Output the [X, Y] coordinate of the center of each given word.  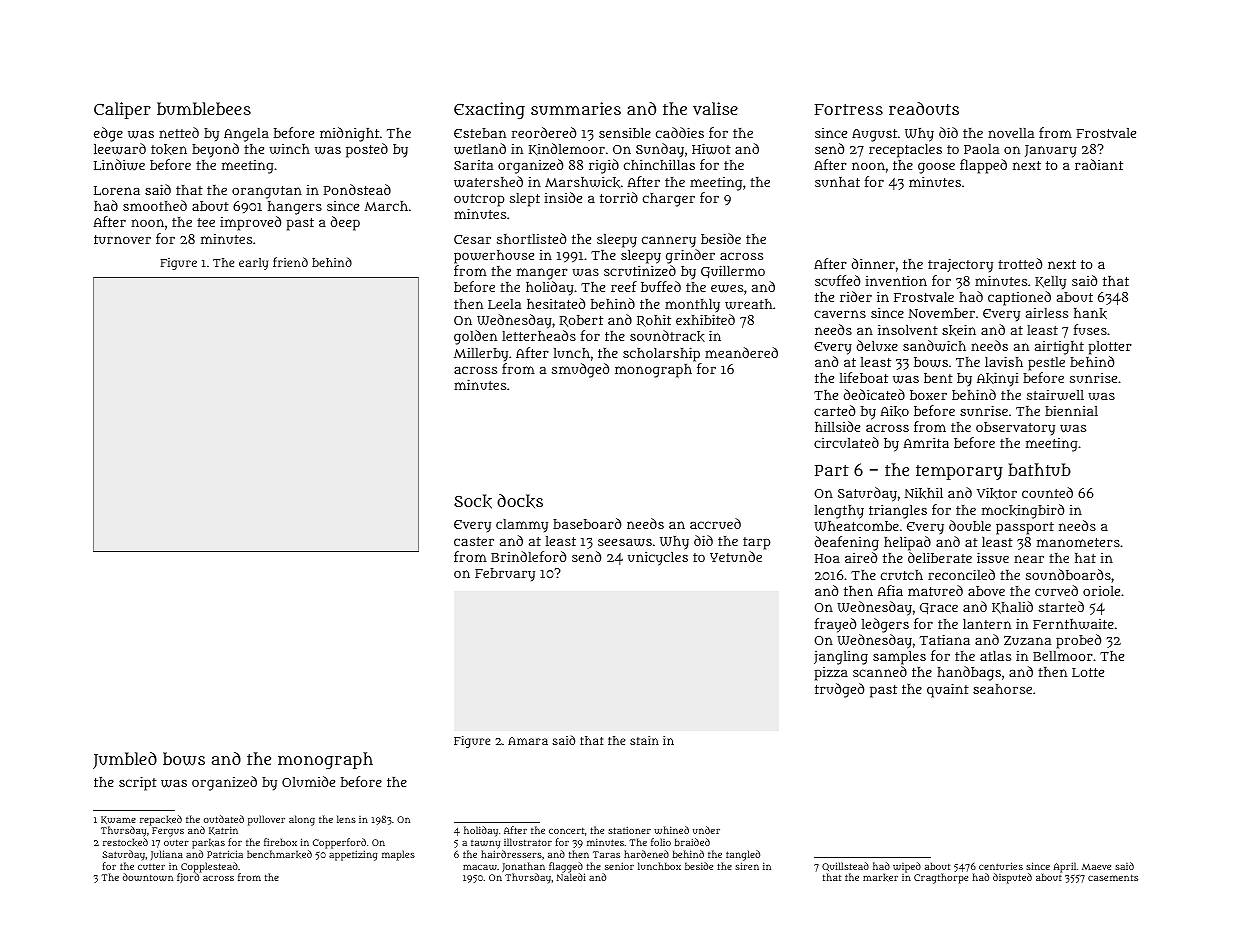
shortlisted [531, 238]
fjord [188, 878]
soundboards [1068, 574]
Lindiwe [119, 165]
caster [474, 541]
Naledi [571, 877]
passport [1025, 528]
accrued [715, 523]
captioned [1019, 298]
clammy [522, 525]
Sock [473, 501]
